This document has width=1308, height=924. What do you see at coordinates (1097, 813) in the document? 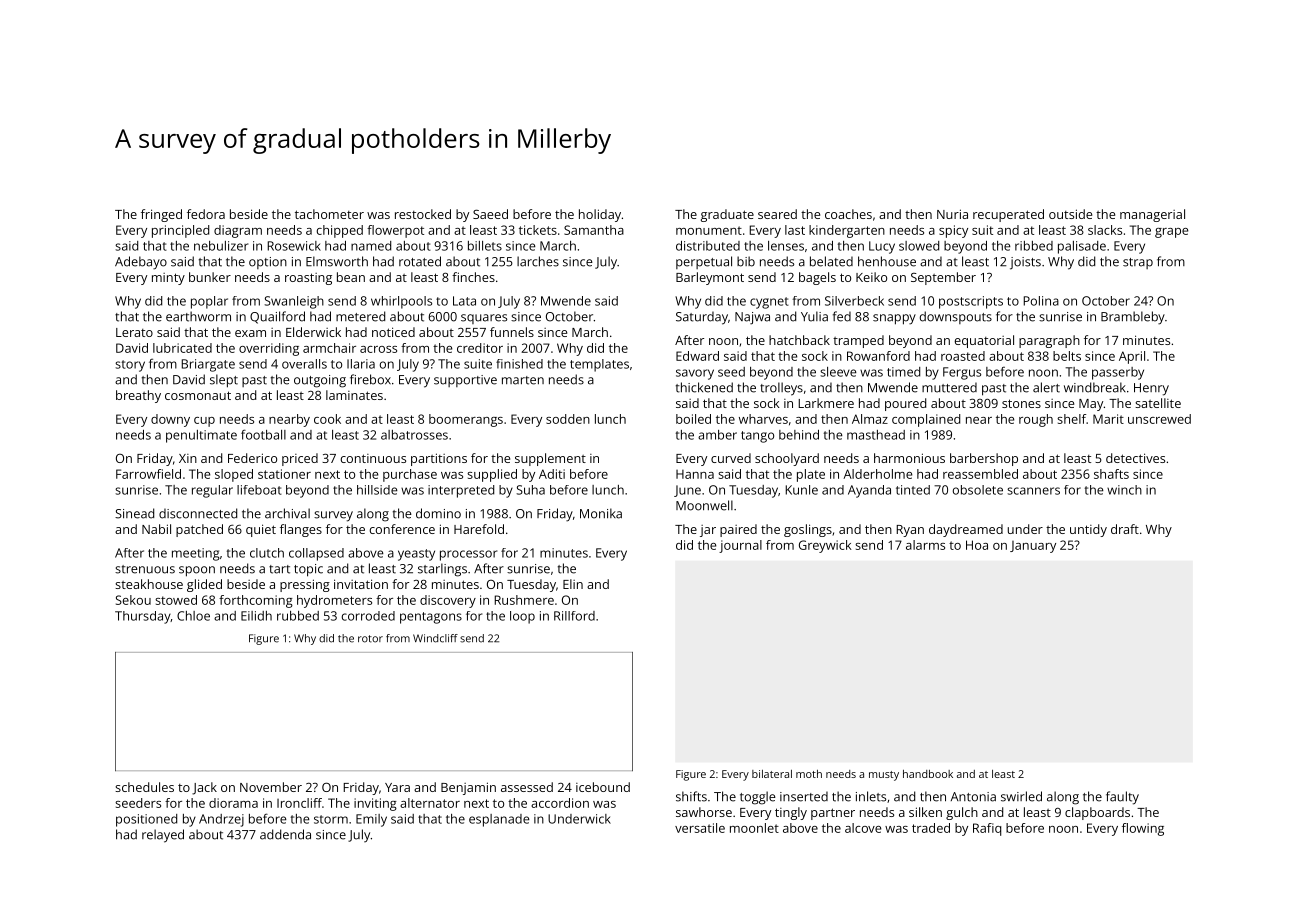
I see `clapboards` at bounding box center [1097, 813].
